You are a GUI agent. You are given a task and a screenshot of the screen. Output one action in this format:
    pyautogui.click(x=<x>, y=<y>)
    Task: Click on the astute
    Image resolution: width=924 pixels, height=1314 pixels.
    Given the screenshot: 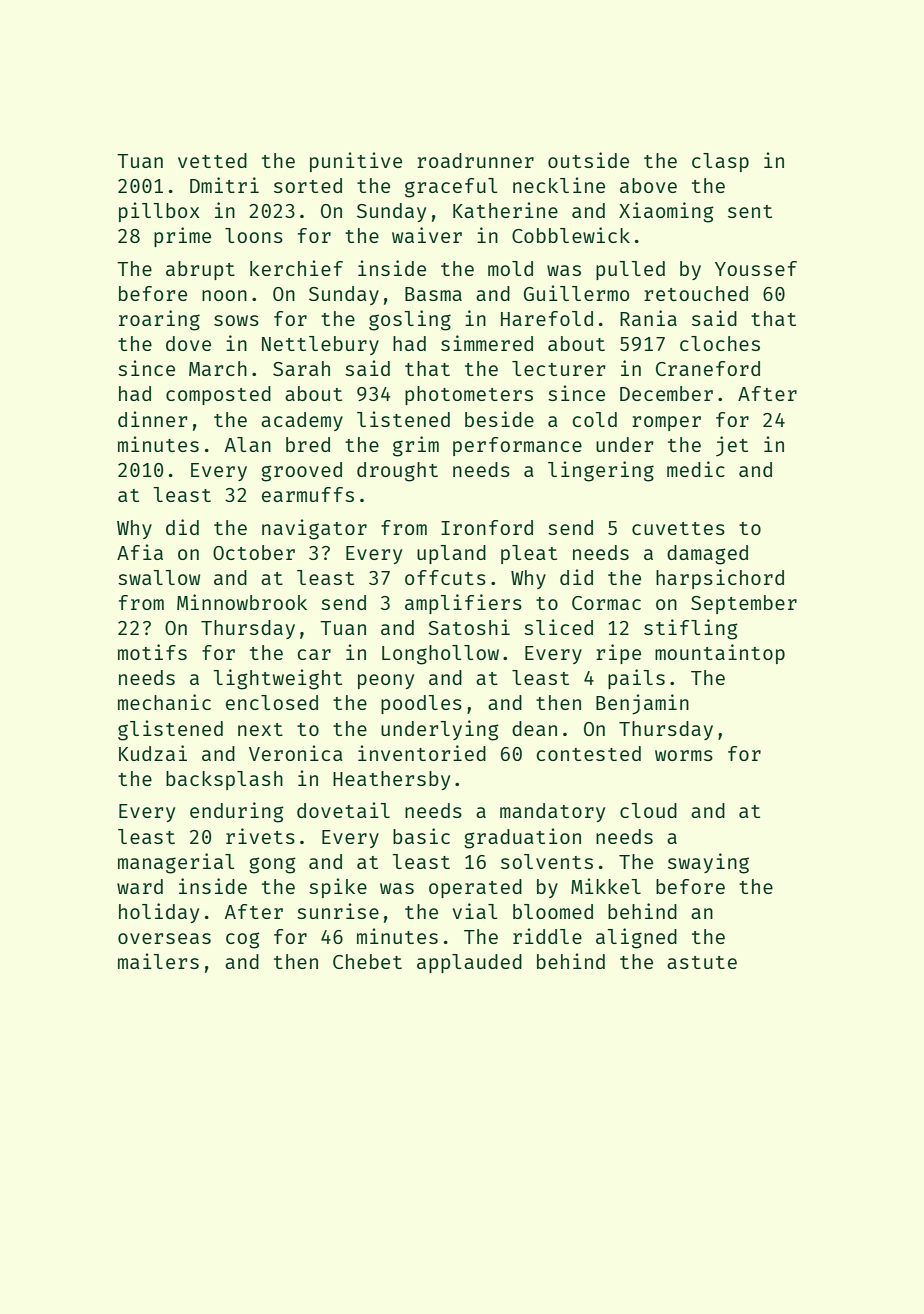 What is the action you would take?
    pyautogui.click(x=702, y=962)
